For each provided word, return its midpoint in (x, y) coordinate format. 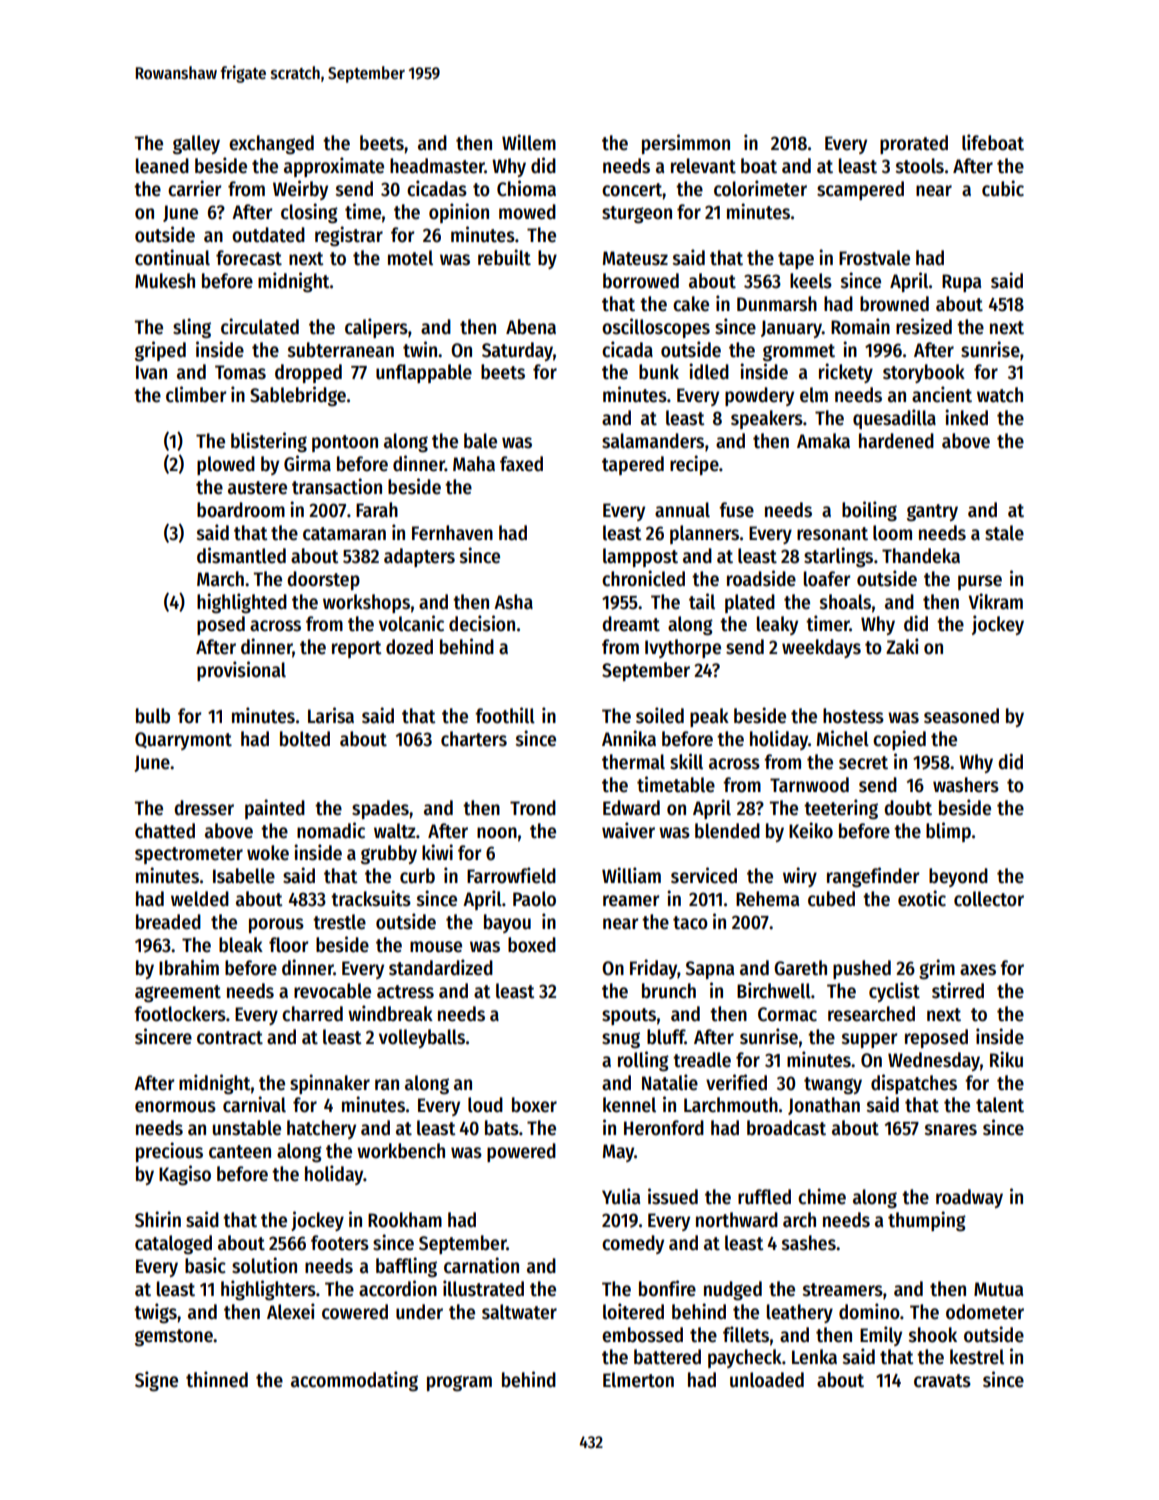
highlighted (242, 603)
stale (1004, 533)
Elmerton (638, 1380)
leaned (162, 166)
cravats (942, 1381)
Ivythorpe (683, 648)
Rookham (405, 1220)
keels (811, 281)
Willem (529, 142)
